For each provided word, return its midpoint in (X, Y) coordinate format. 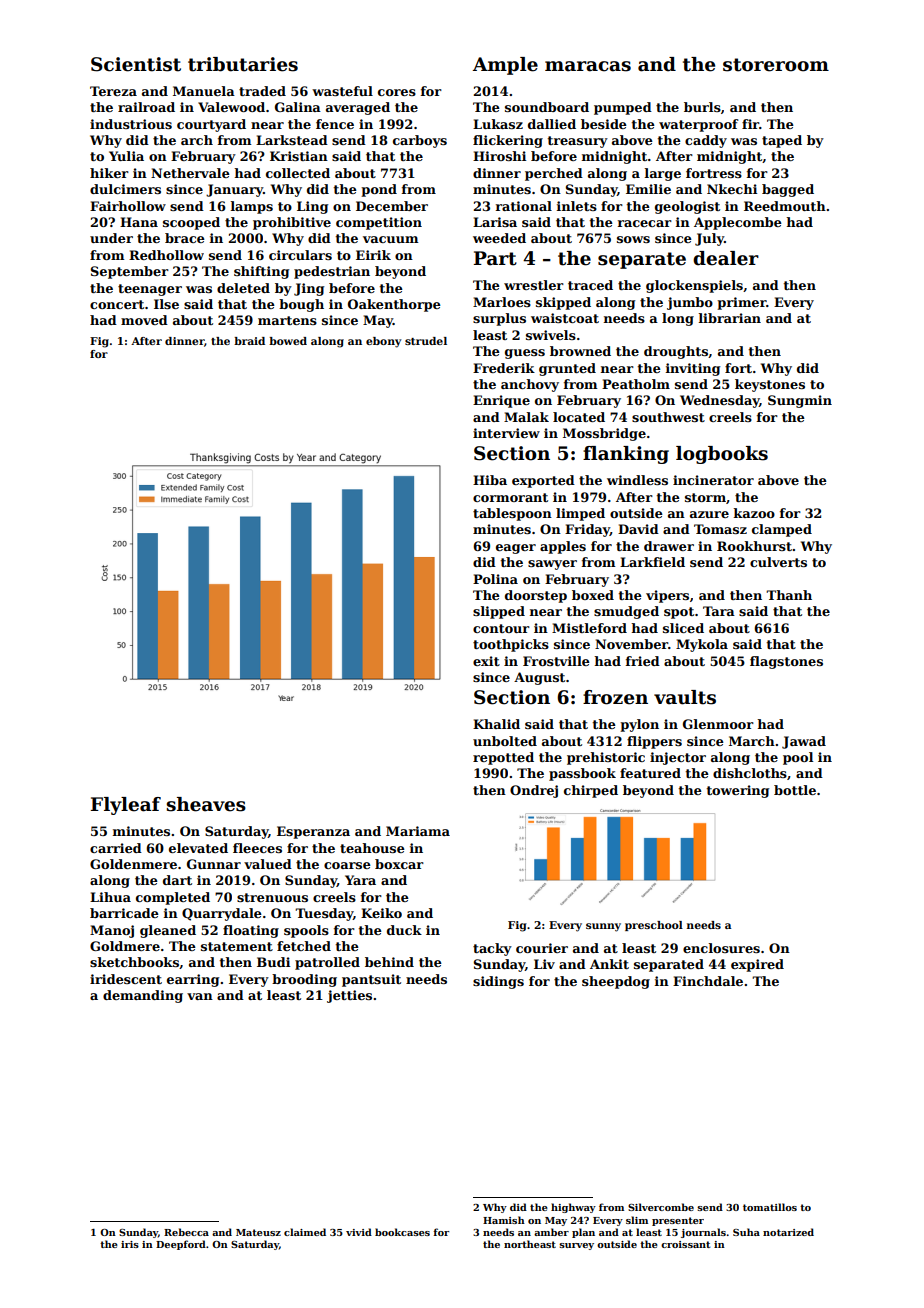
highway (573, 1208)
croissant (685, 1244)
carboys (420, 141)
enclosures (721, 948)
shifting (261, 272)
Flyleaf (126, 806)
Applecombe (738, 223)
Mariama (418, 831)
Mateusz (258, 1232)
